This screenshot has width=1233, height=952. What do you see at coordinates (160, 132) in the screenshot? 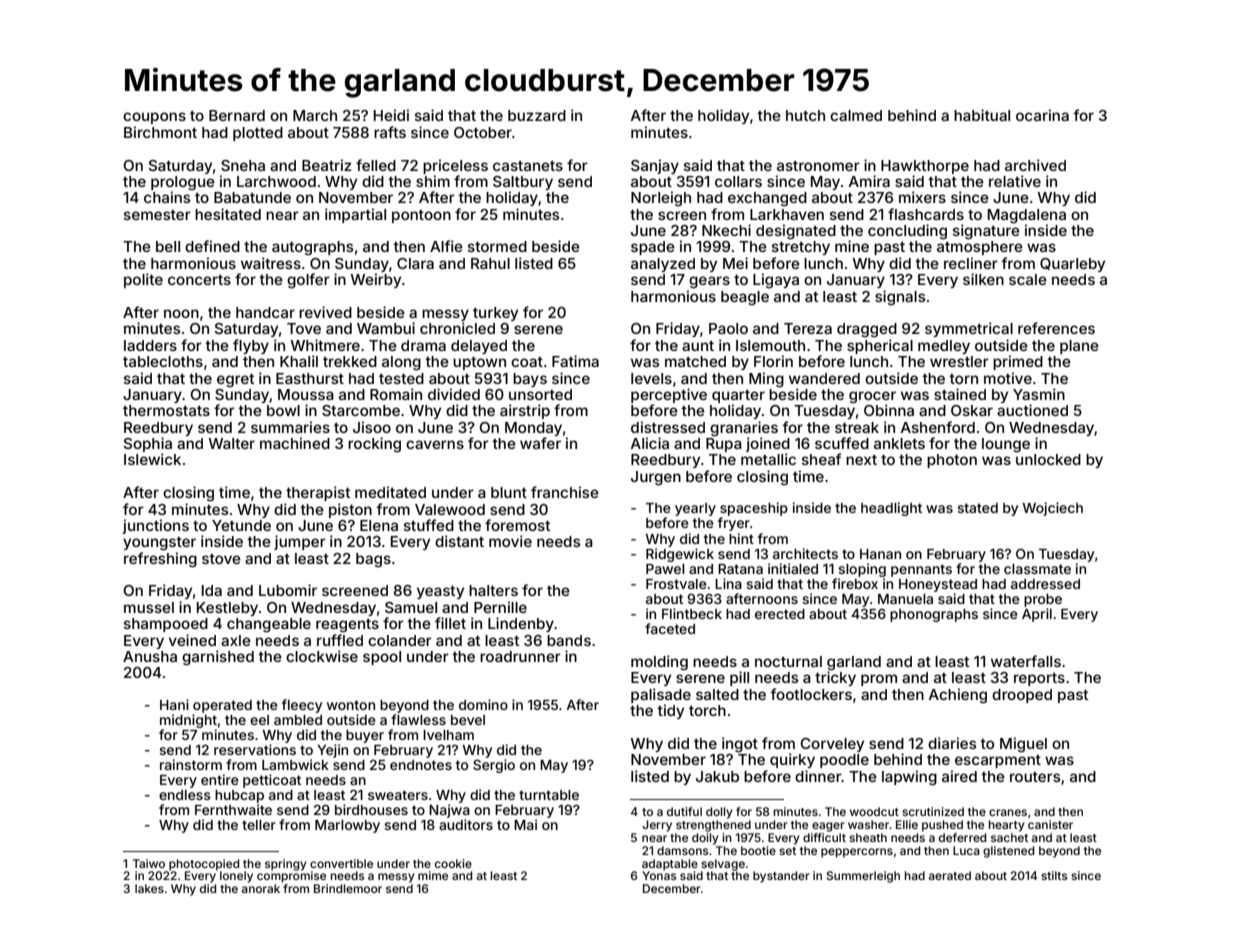
I see `Birchmont` at bounding box center [160, 132].
